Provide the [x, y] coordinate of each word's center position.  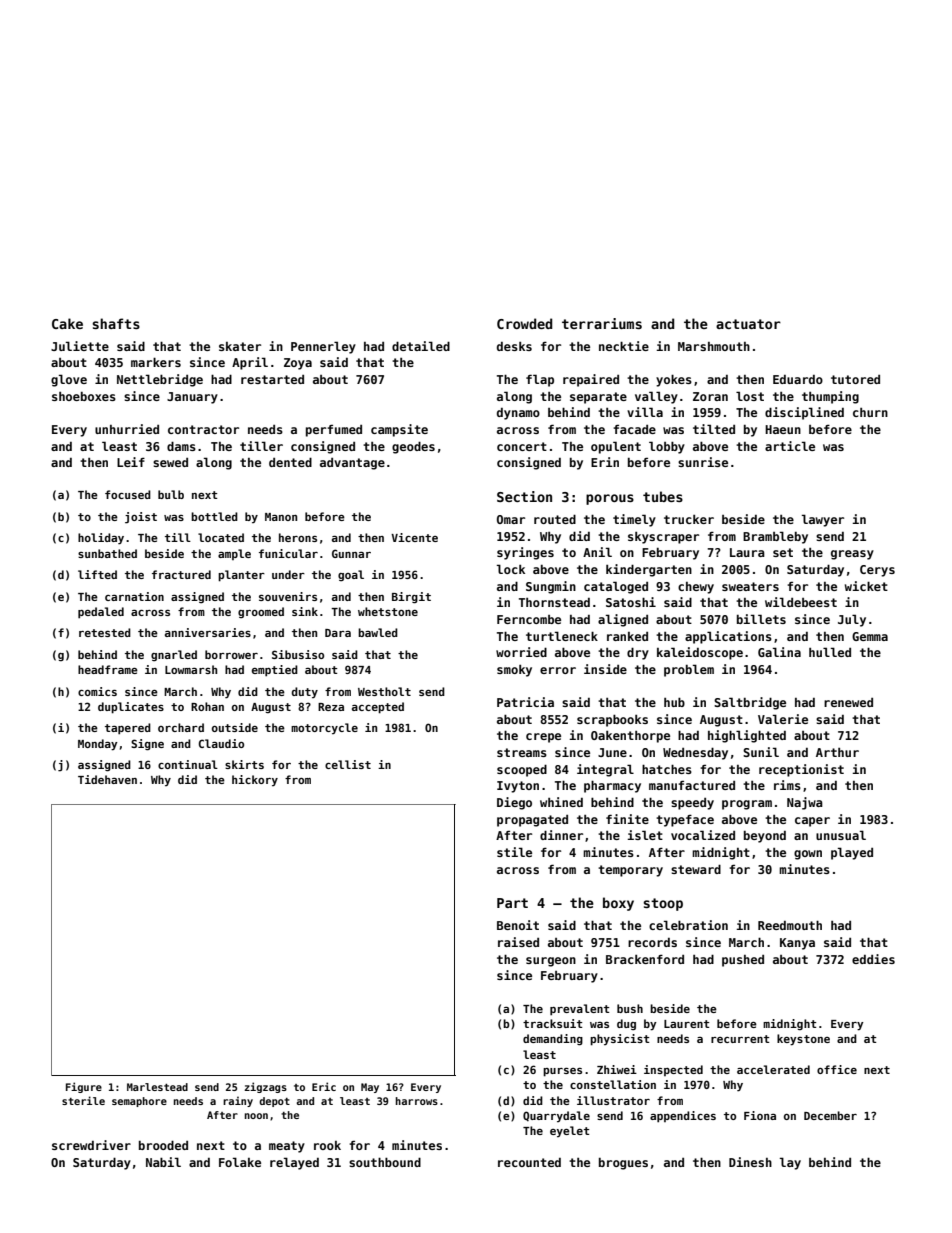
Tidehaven [107, 779]
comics [97, 691]
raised [518, 942]
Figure [84, 1087]
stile [514, 852]
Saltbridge [750, 703]
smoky [514, 671]
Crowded [524, 323]
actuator [748, 324]
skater [240, 346]
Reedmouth [790, 925]
